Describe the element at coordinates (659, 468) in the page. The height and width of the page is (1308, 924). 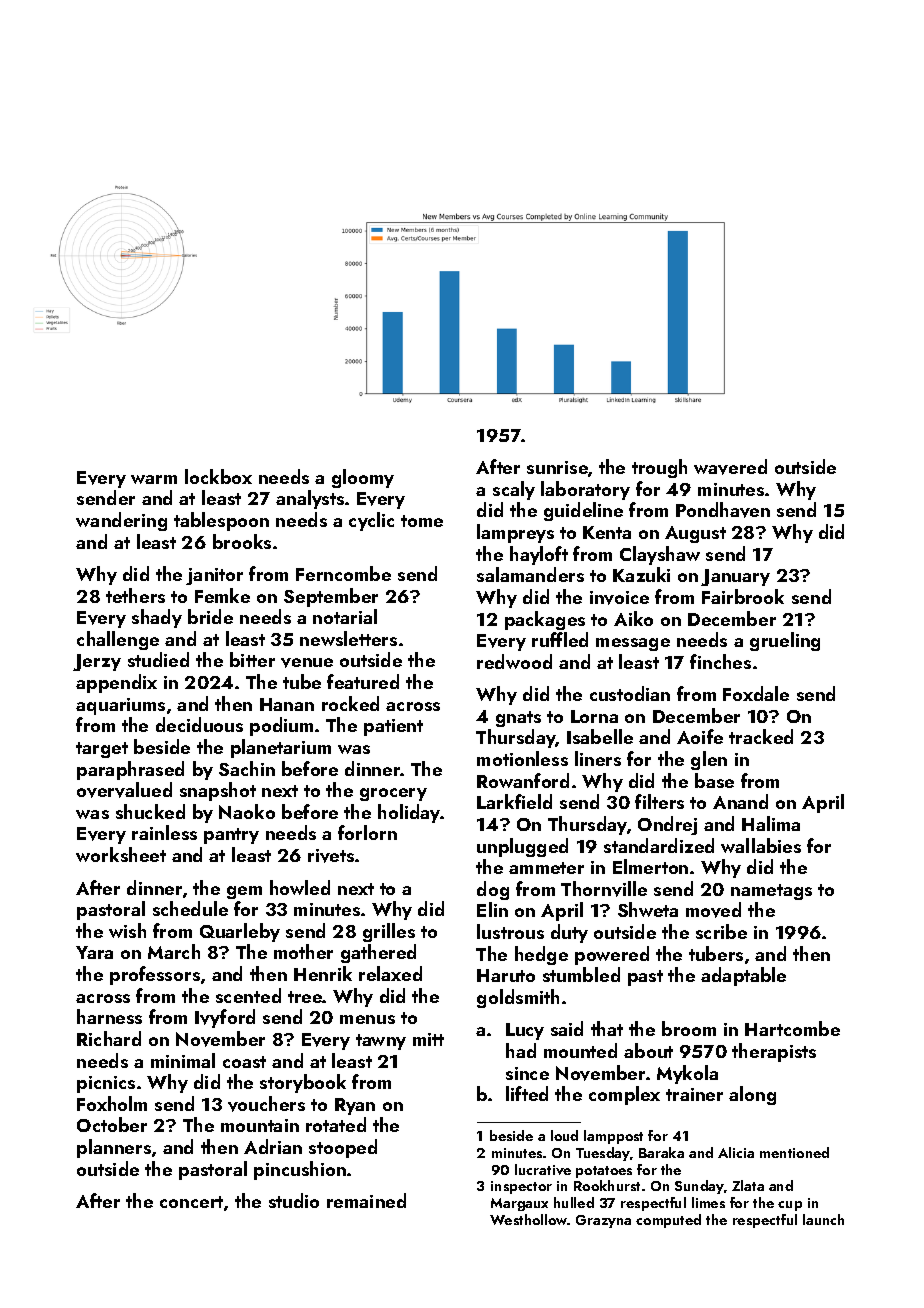
I see `trough` at that location.
